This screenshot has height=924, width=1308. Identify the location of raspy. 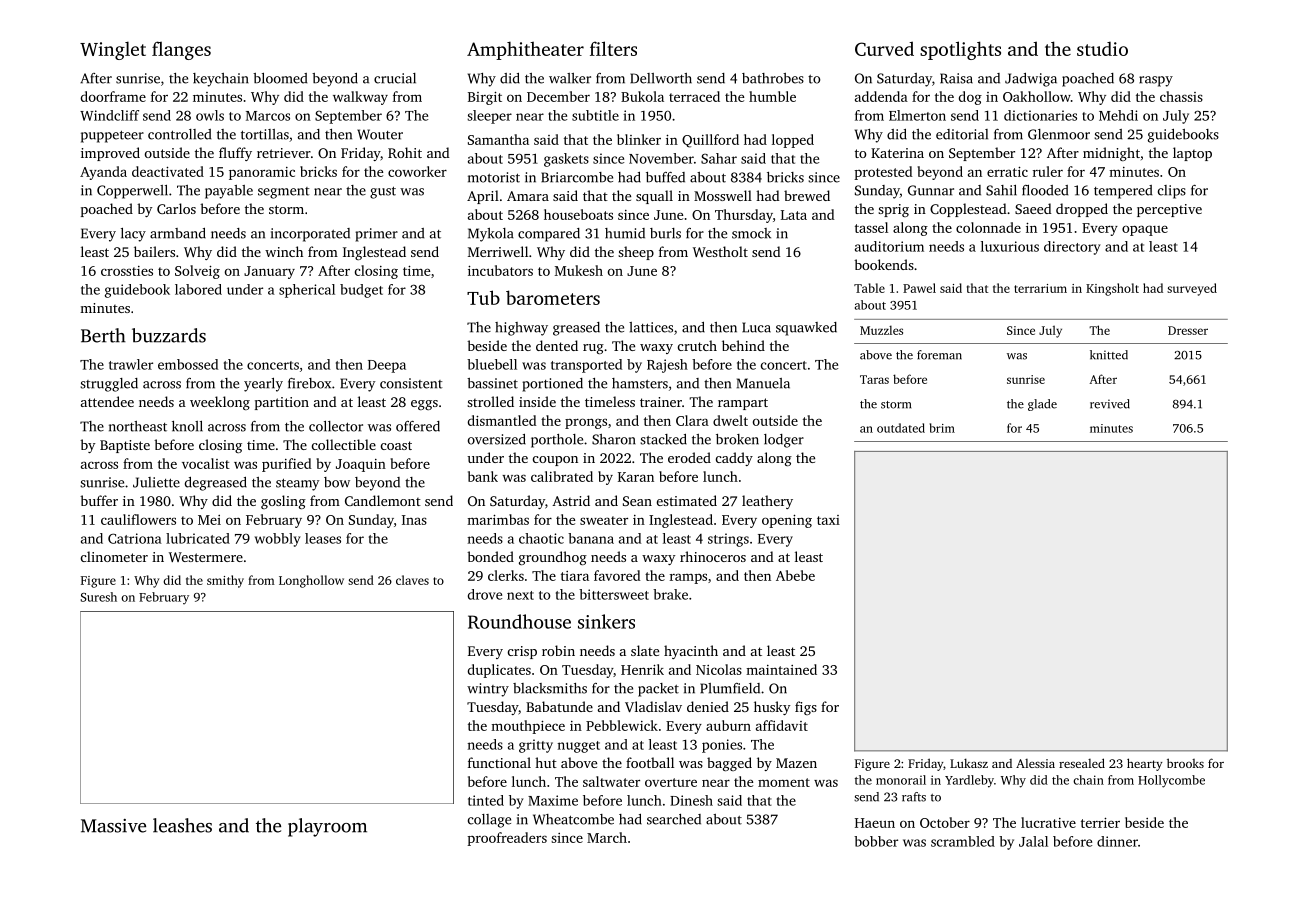
(1156, 81).
